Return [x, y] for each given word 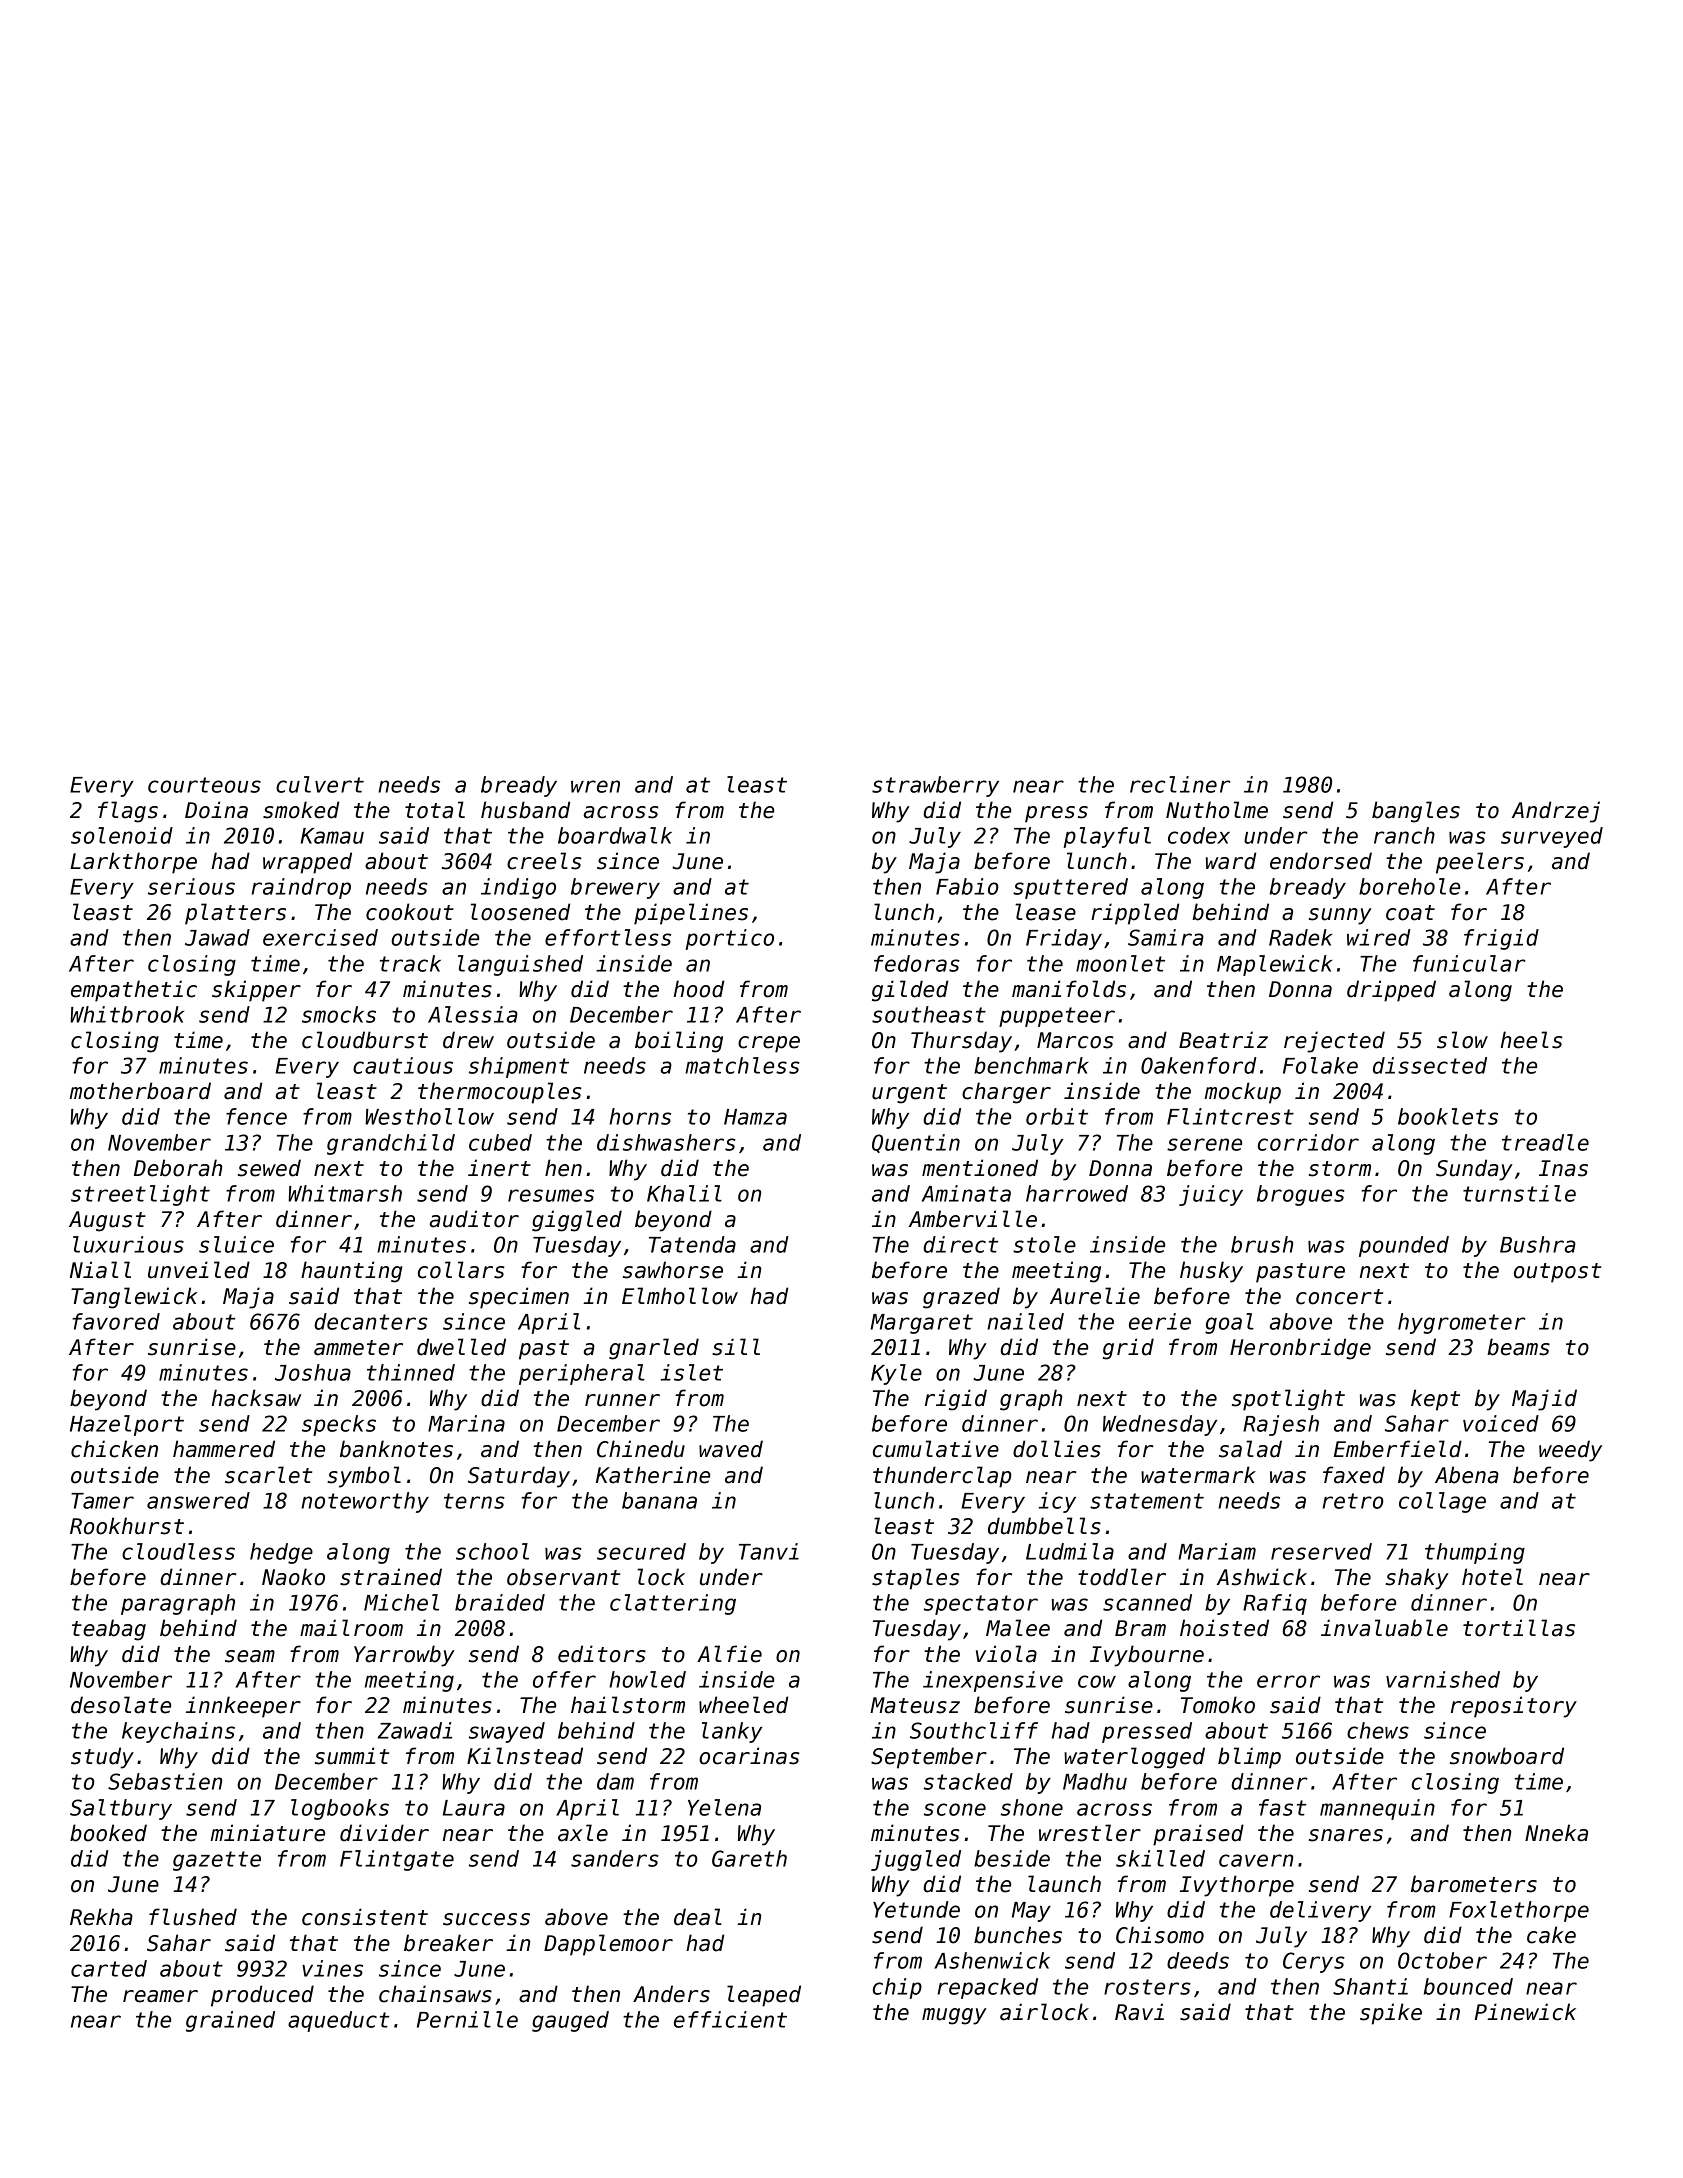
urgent [909, 1094]
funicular [1469, 963]
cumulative [936, 1449]
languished [520, 965]
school [492, 1551]
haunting [351, 1272]
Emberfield [1398, 1449]
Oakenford [1199, 1065]
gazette [217, 1861]
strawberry [935, 786]
